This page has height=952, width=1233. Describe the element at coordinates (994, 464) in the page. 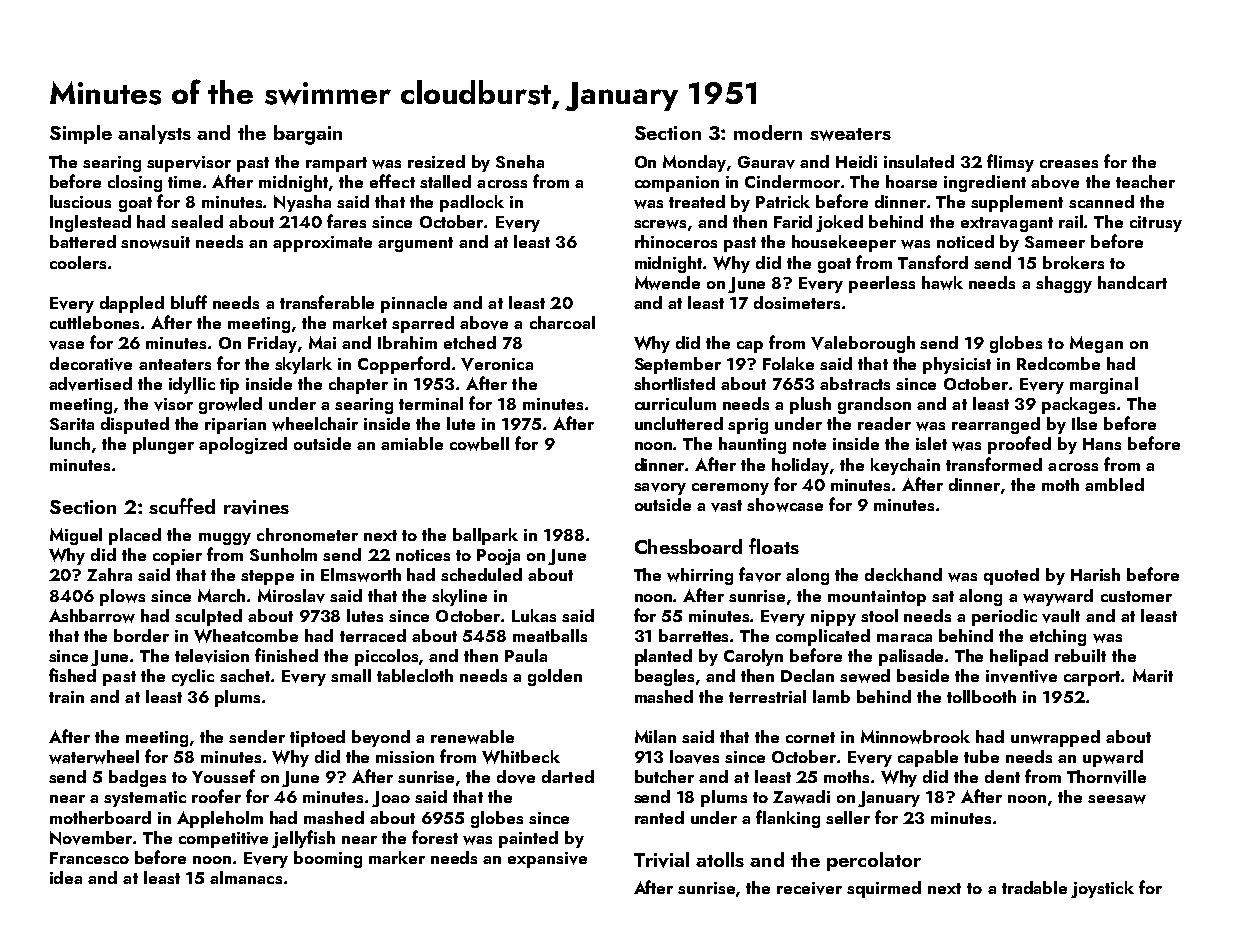

I see `transformed` at that location.
